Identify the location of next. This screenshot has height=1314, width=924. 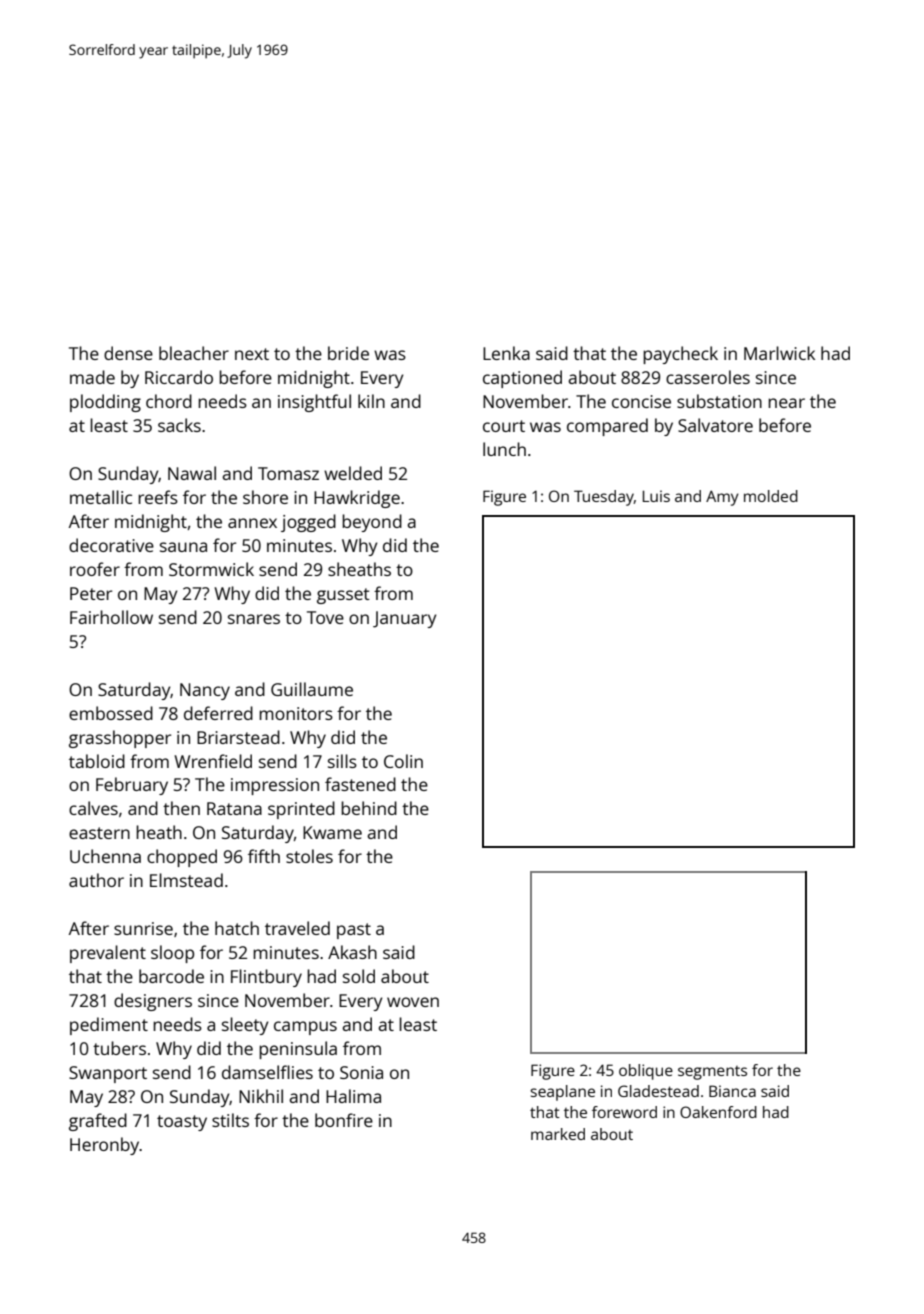
(252, 354).
